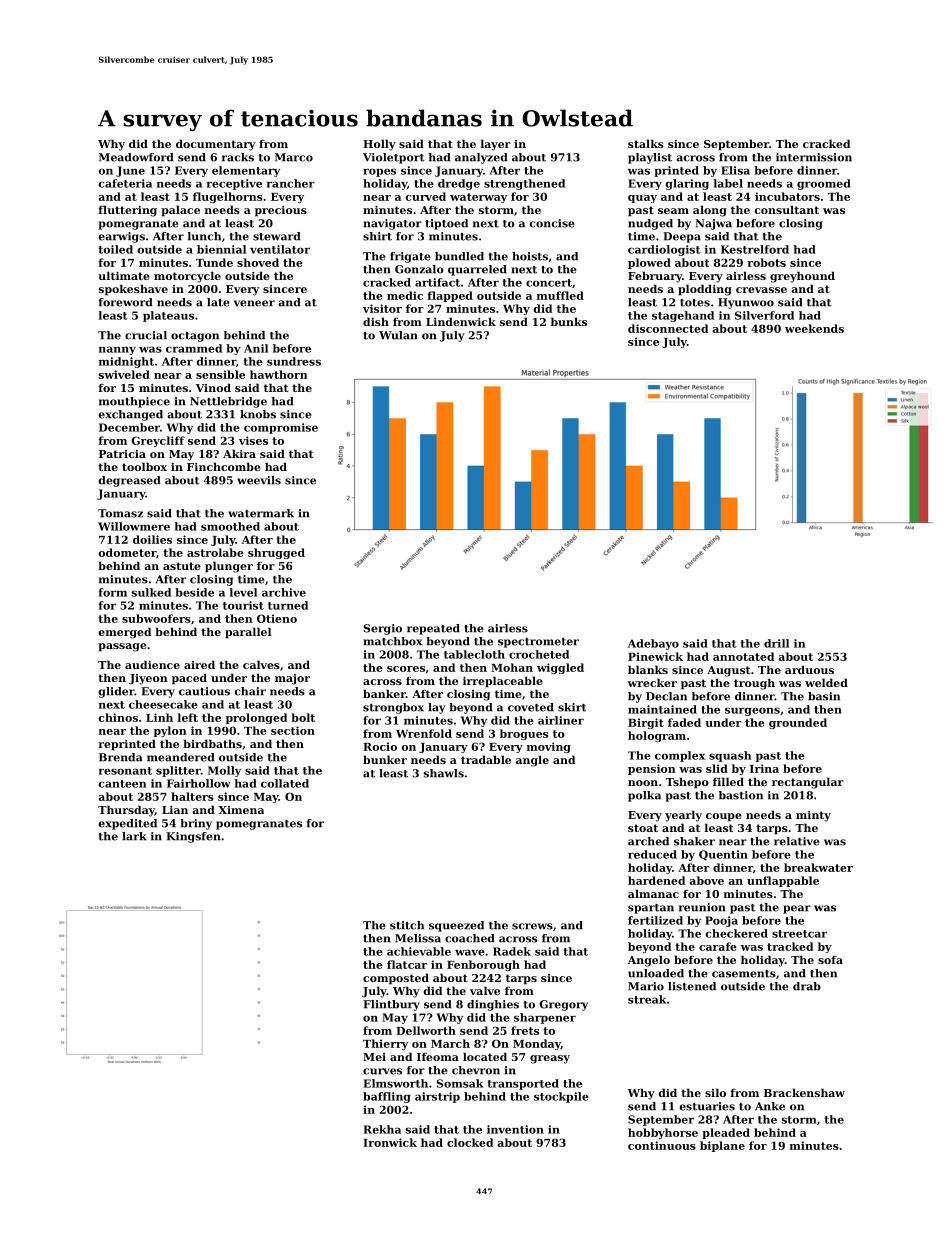 The width and height of the screenshot is (952, 1233). I want to click on ventilator, so click(280, 249).
